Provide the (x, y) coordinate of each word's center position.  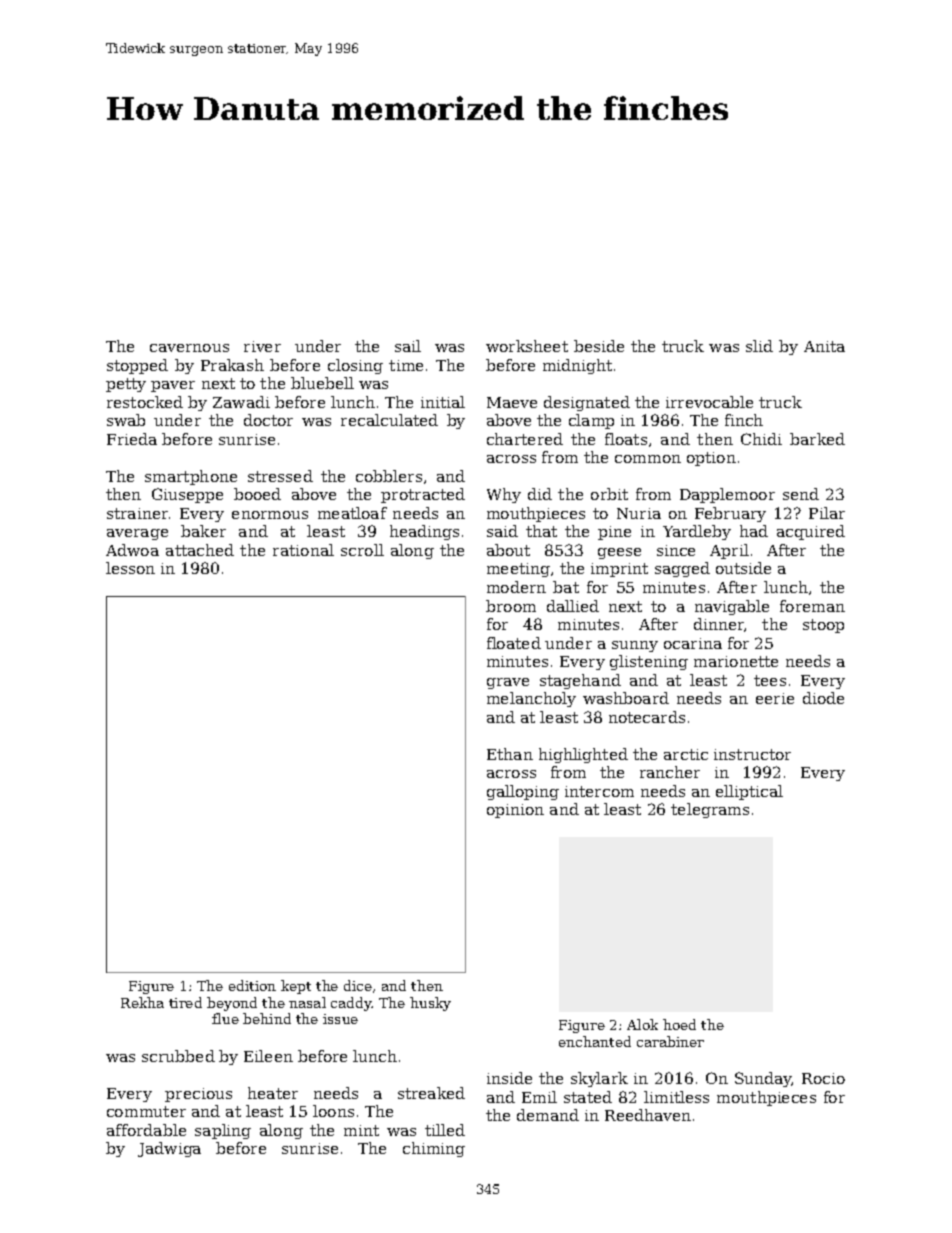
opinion (515, 811)
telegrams (710, 810)
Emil (539, 1097)
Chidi (761, 439)
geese (619, 553)
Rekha (142, 1002)
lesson (130, 568)
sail (408, 346)
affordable (146, 1130)
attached (200, 550)
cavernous (189, 348)
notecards (647, 717)
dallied (573, 606)
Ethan (510, 754)
